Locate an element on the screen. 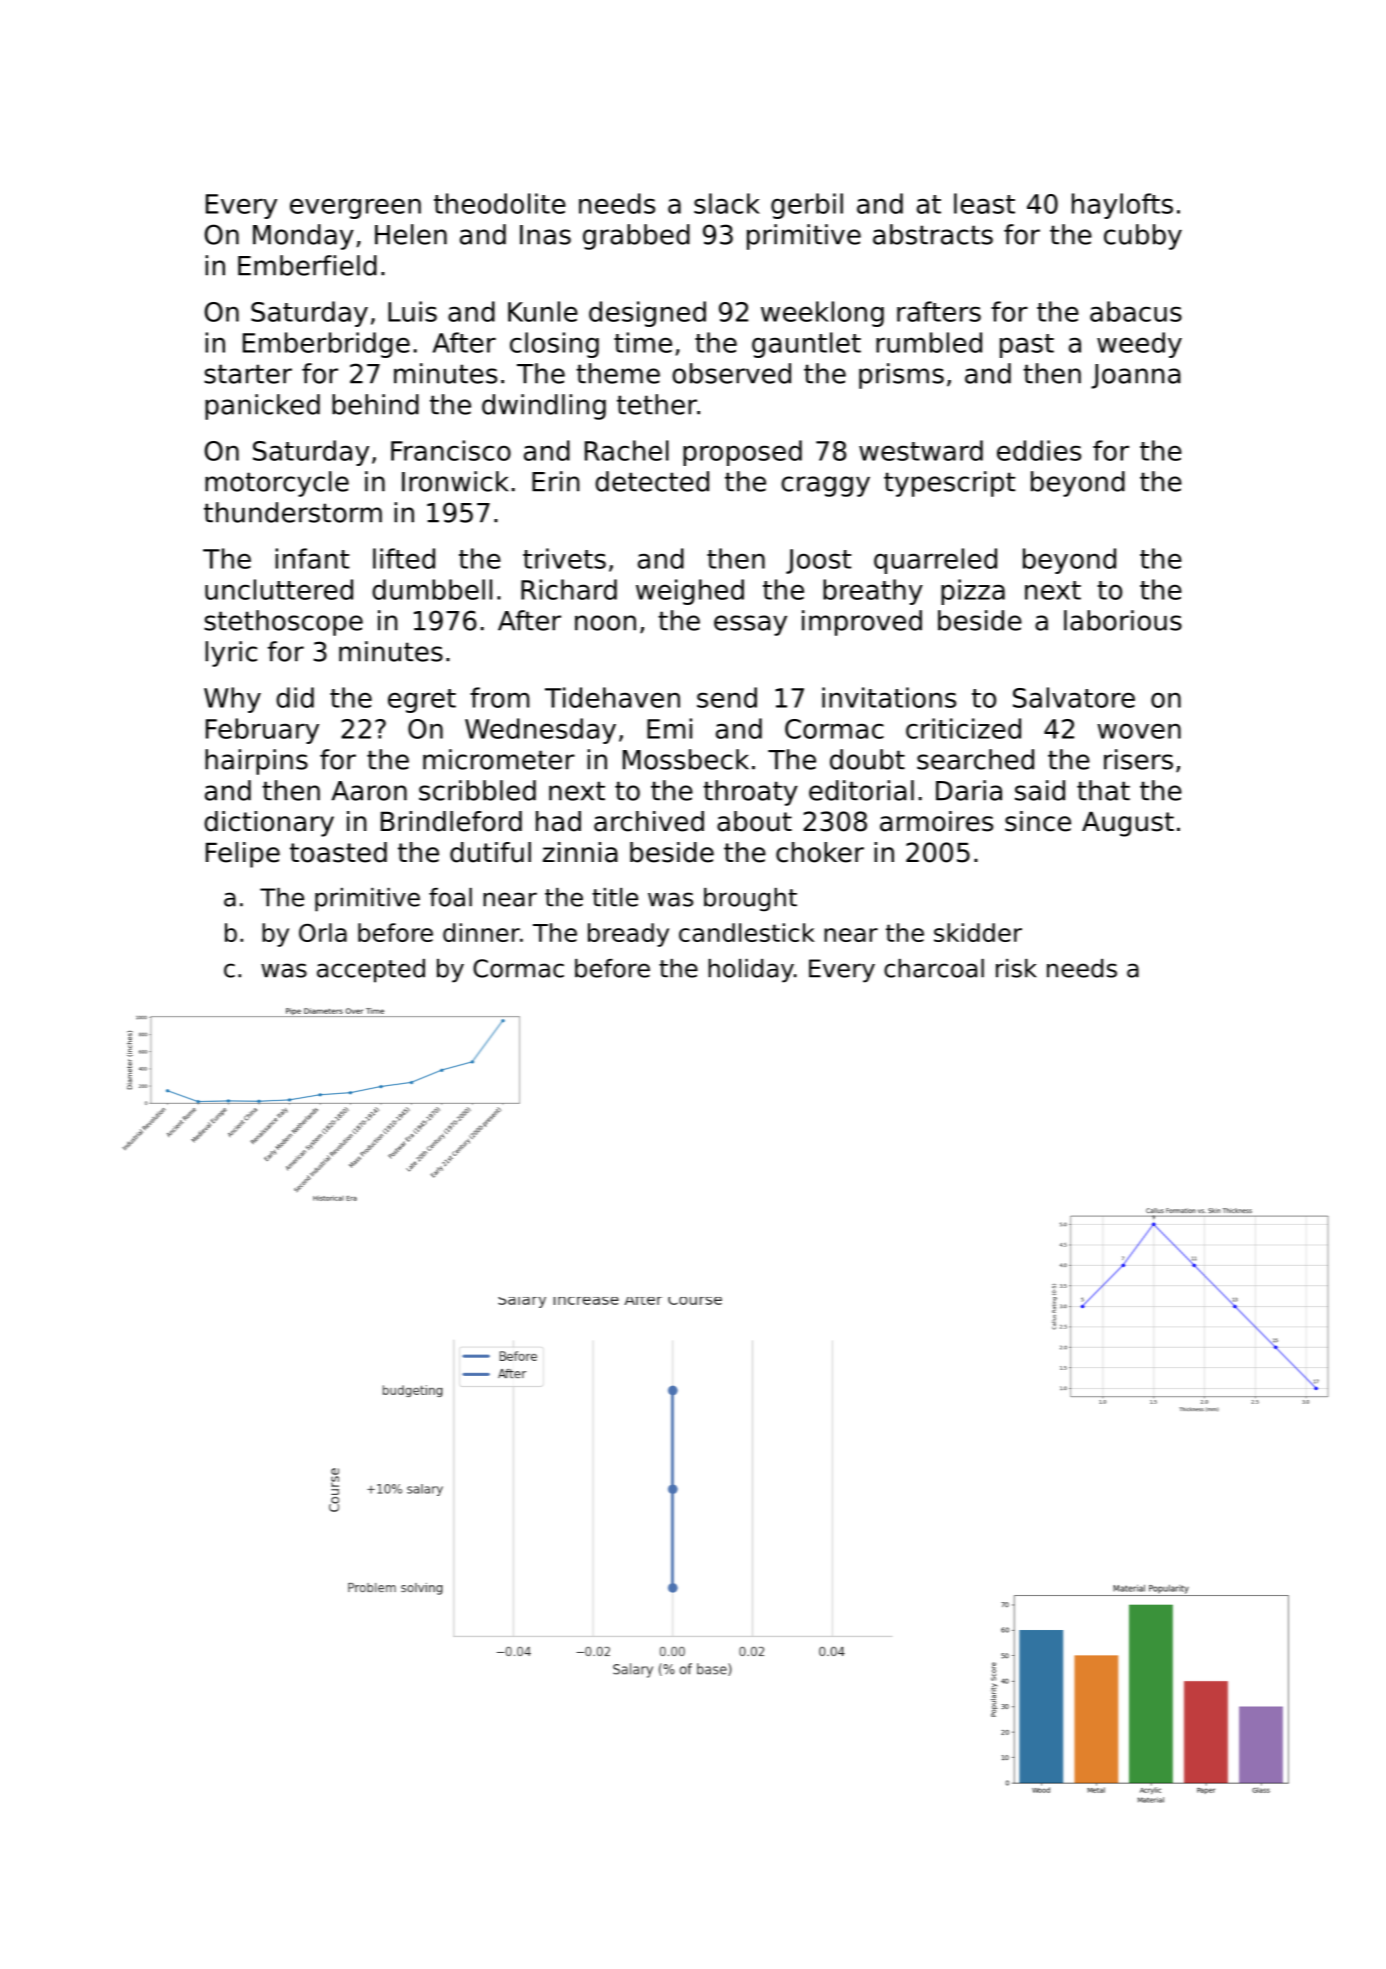 Image resolution: width=1386 pixels, height=1969 pixels. essay is located at coordinates (750, 625).
